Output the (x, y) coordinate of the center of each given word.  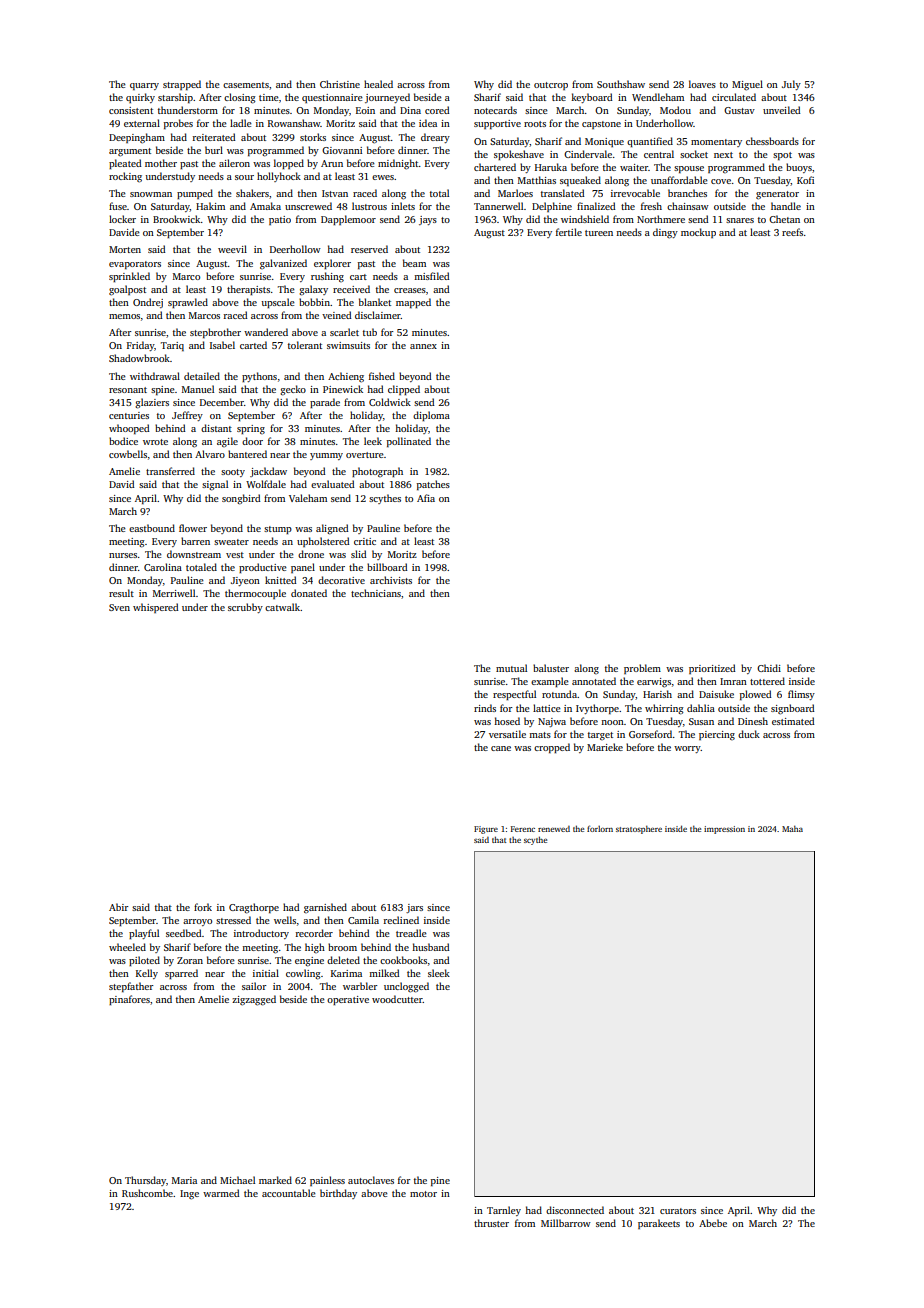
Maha (792, 828)
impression (724, 830)
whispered (155, 608)
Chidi (769, 668)
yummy (326, 456)
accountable (289, 1193)
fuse (118, 206)
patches (433, 485)
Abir (118, 907)
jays (428, 220)
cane (501, 748)
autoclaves (371, 1180)
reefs (792, 232)
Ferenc (523, 829)
